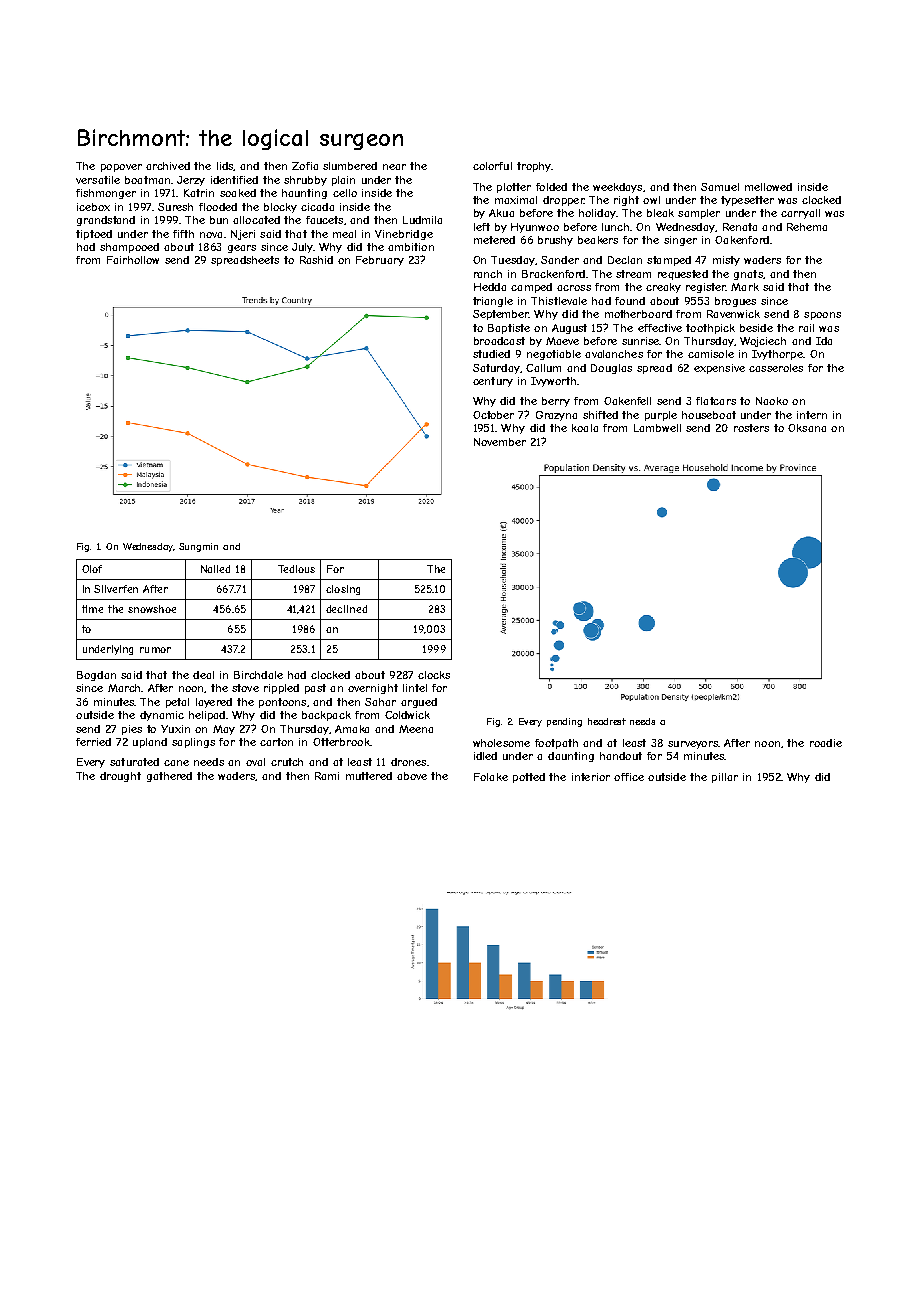  Describe the element at coordinates (343, 590) in the screenshot. I see `closing` at that location.
